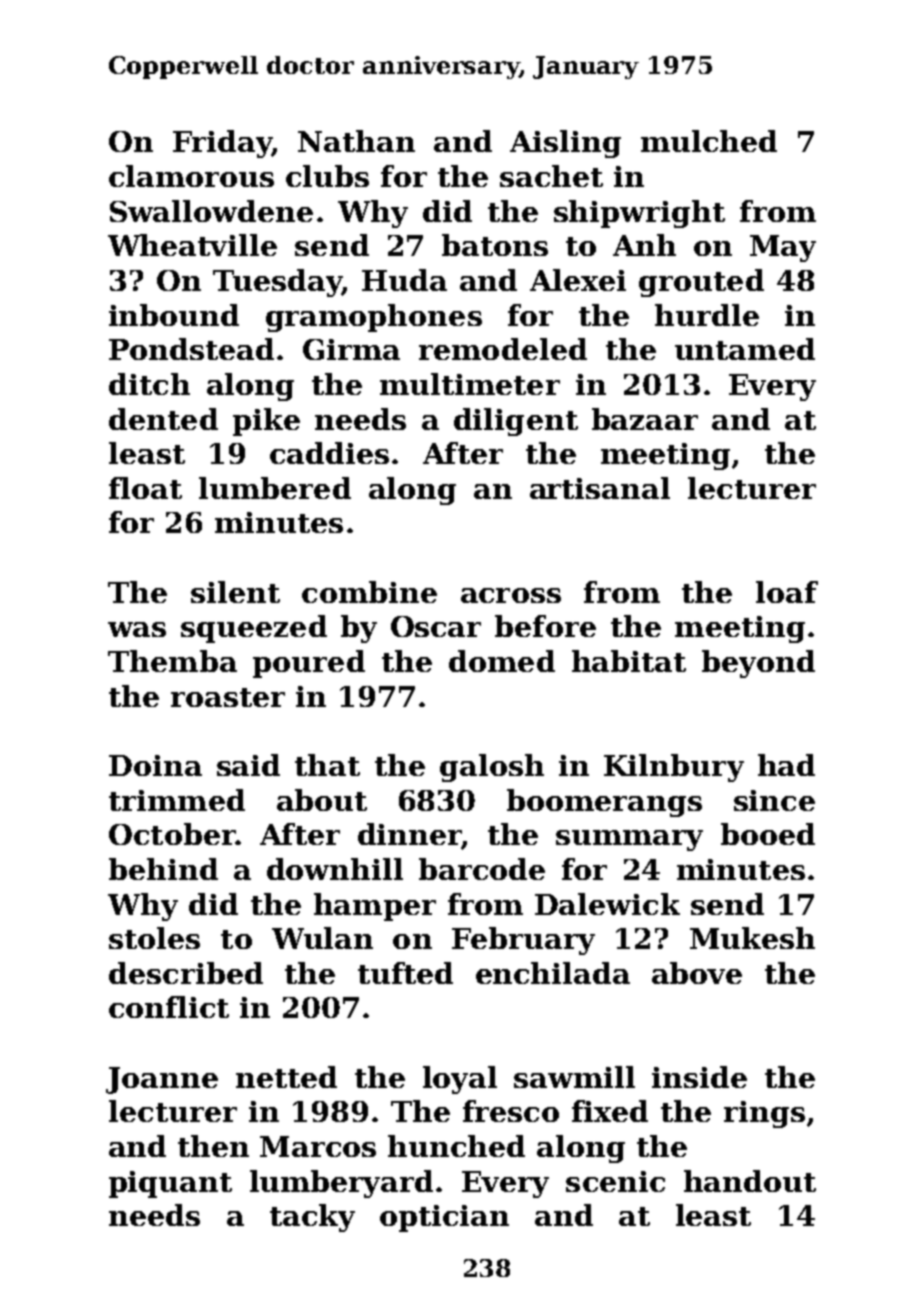 The height and width of the page is (1311, 924). Describe the element at coordinates (482, 869) in the page. I see `barcode` at that location.
